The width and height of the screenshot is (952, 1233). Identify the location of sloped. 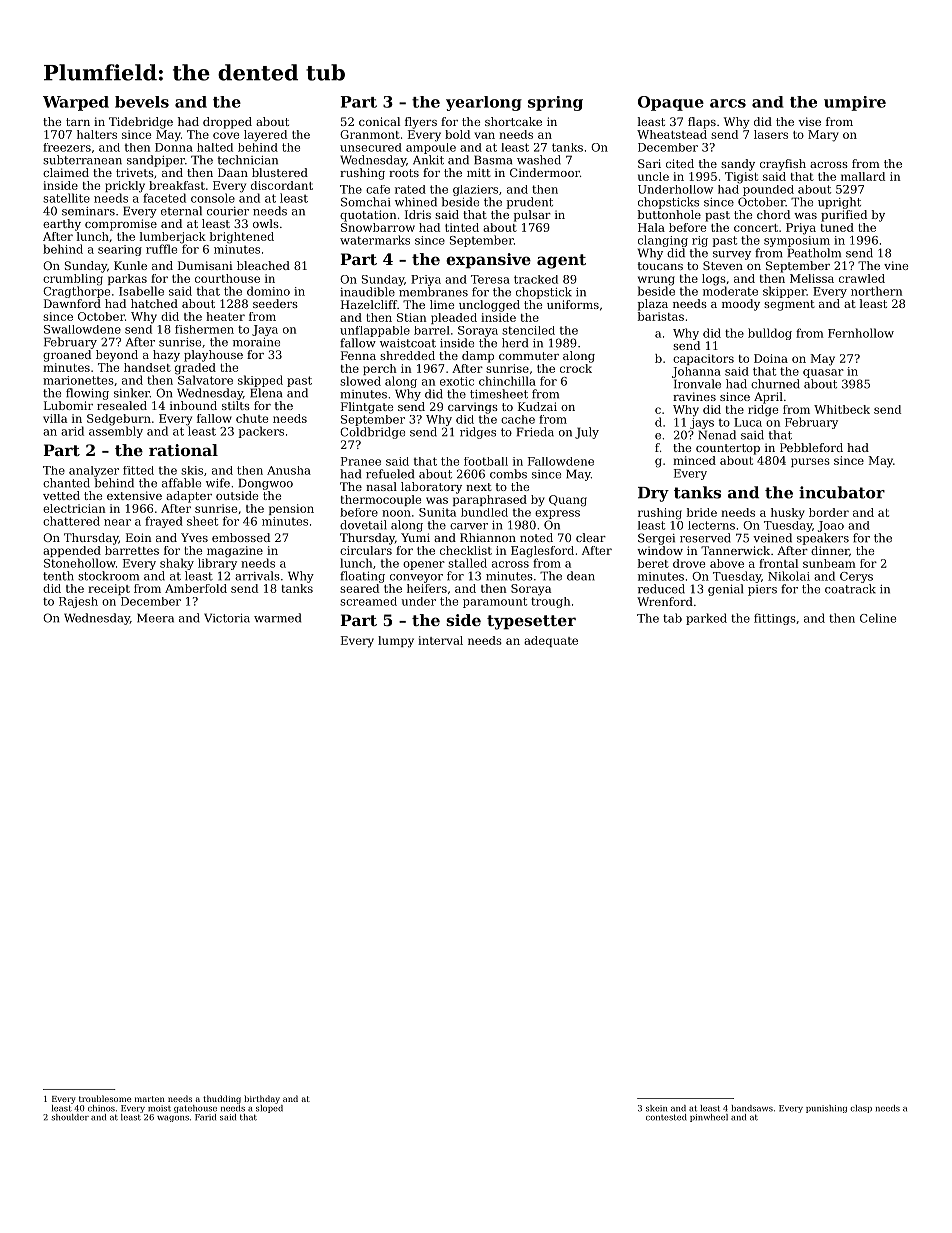
(269, 1109).
